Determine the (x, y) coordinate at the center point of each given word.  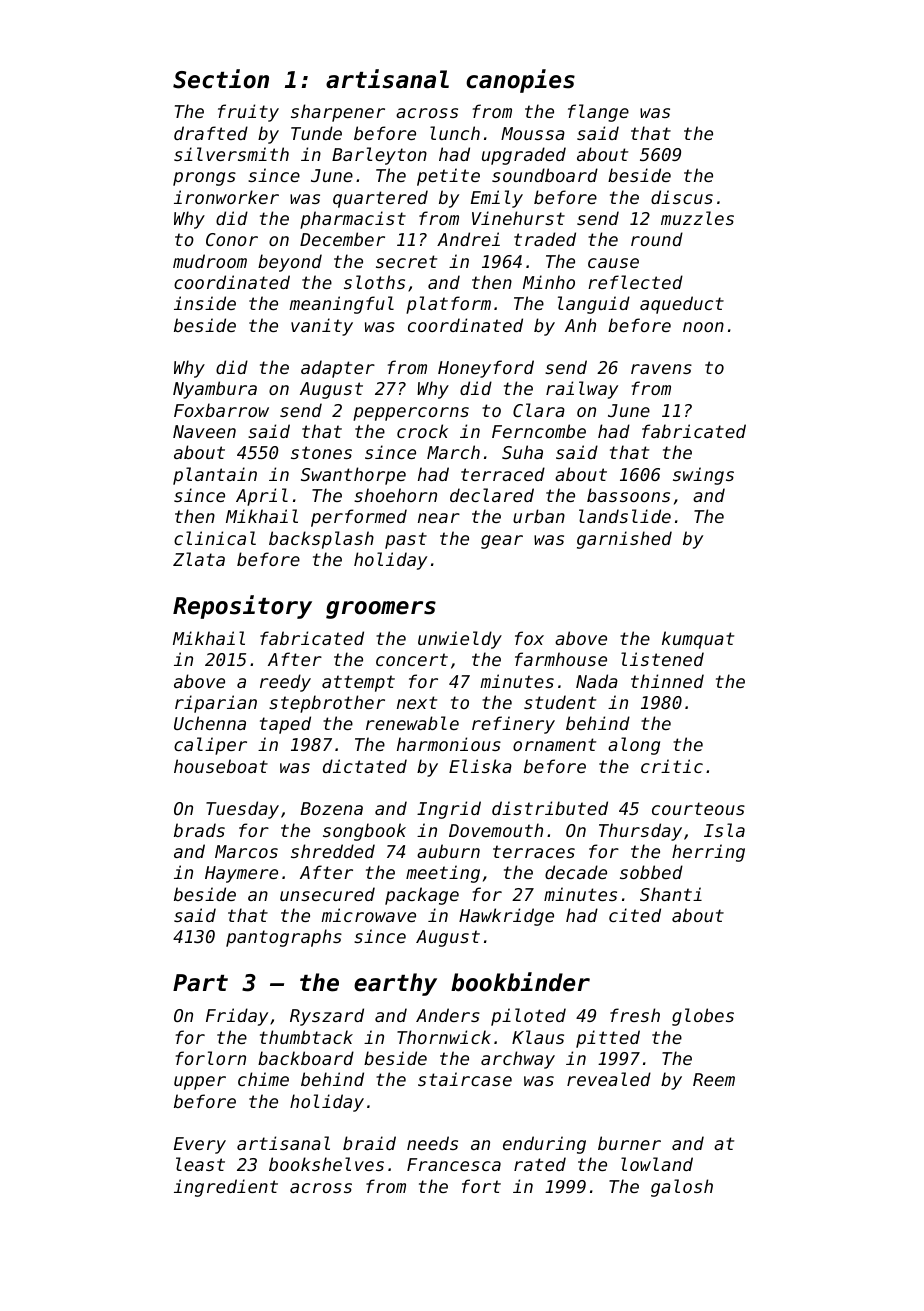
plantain (215, 476)
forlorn (211, 1058)
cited (635, 915)
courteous (698, 808)
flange (598, 113)
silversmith (231, 154)
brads (199, 830)
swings (703, 476)
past (406, 540)
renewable (412, 723)
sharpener (338, 113)
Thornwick (444, 1037)
